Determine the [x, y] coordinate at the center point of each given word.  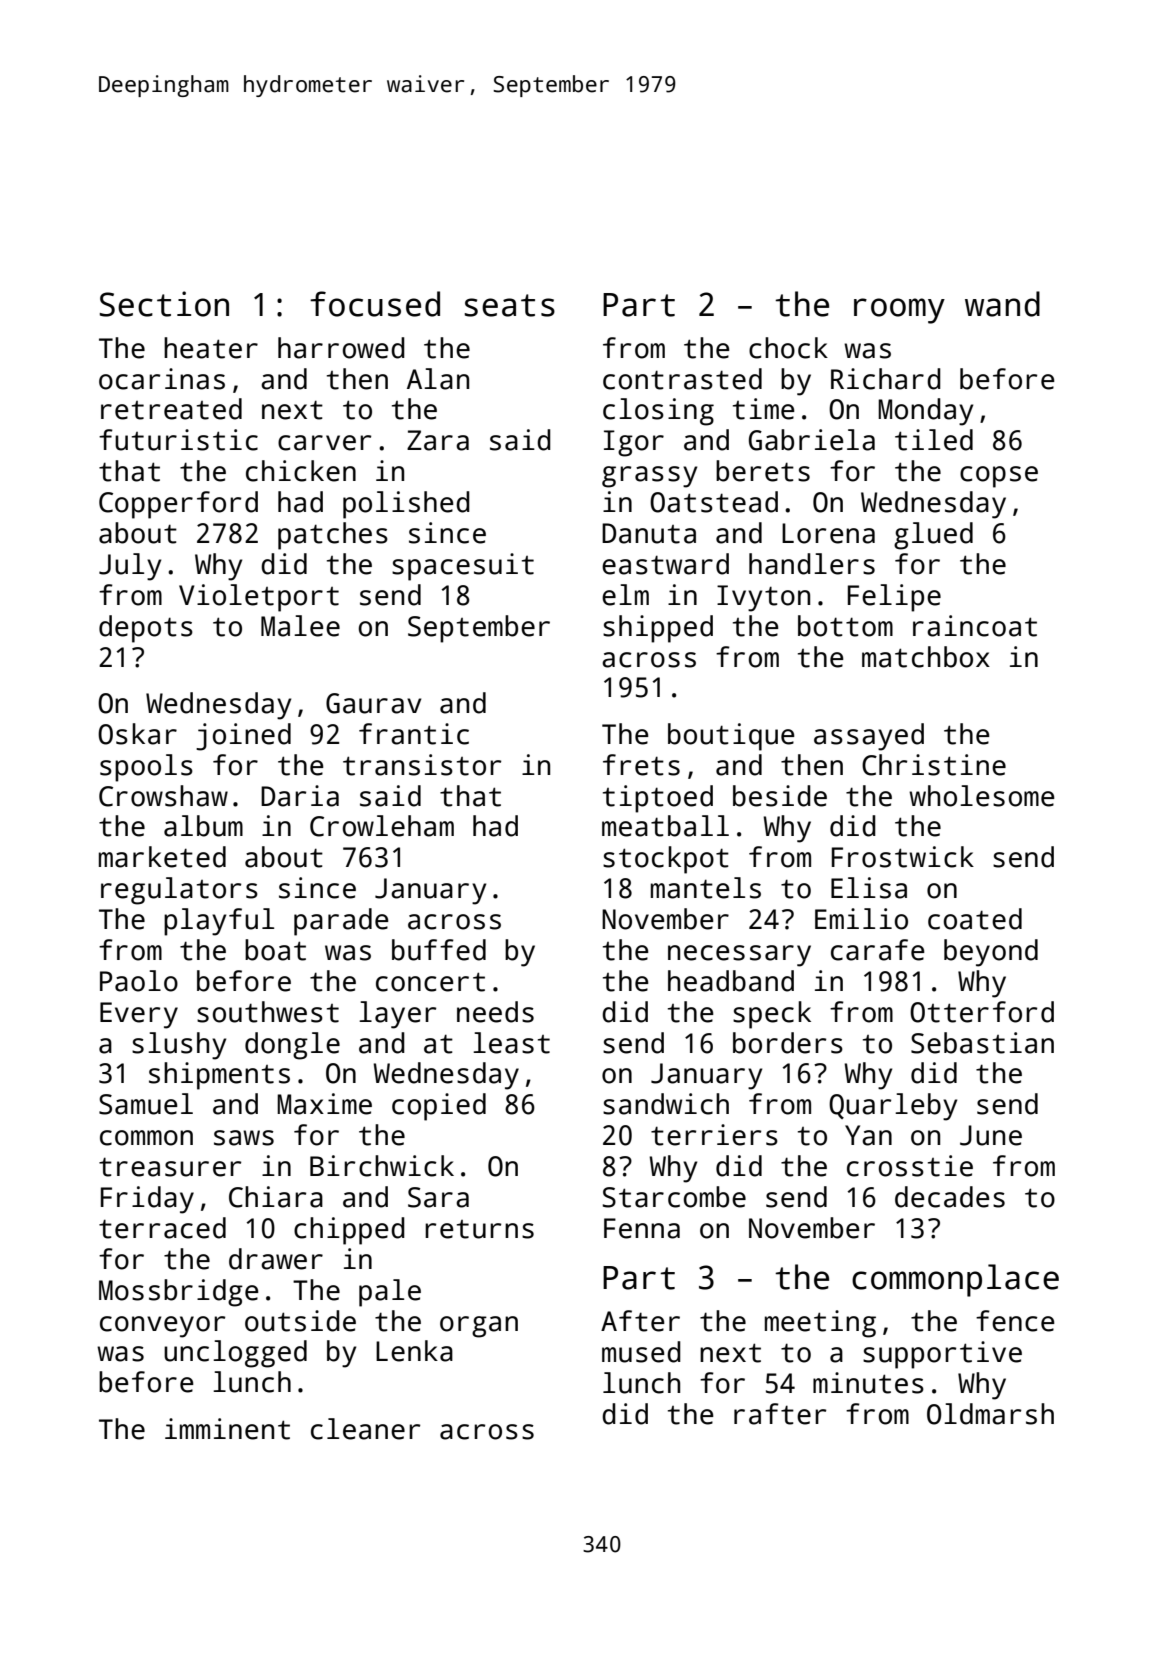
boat [275, 950]
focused [375, 304]
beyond [991, 953]
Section [164, 304]
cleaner [365, 1429]
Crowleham [382, 826]
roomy [899, 311]
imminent [227, 1429]
